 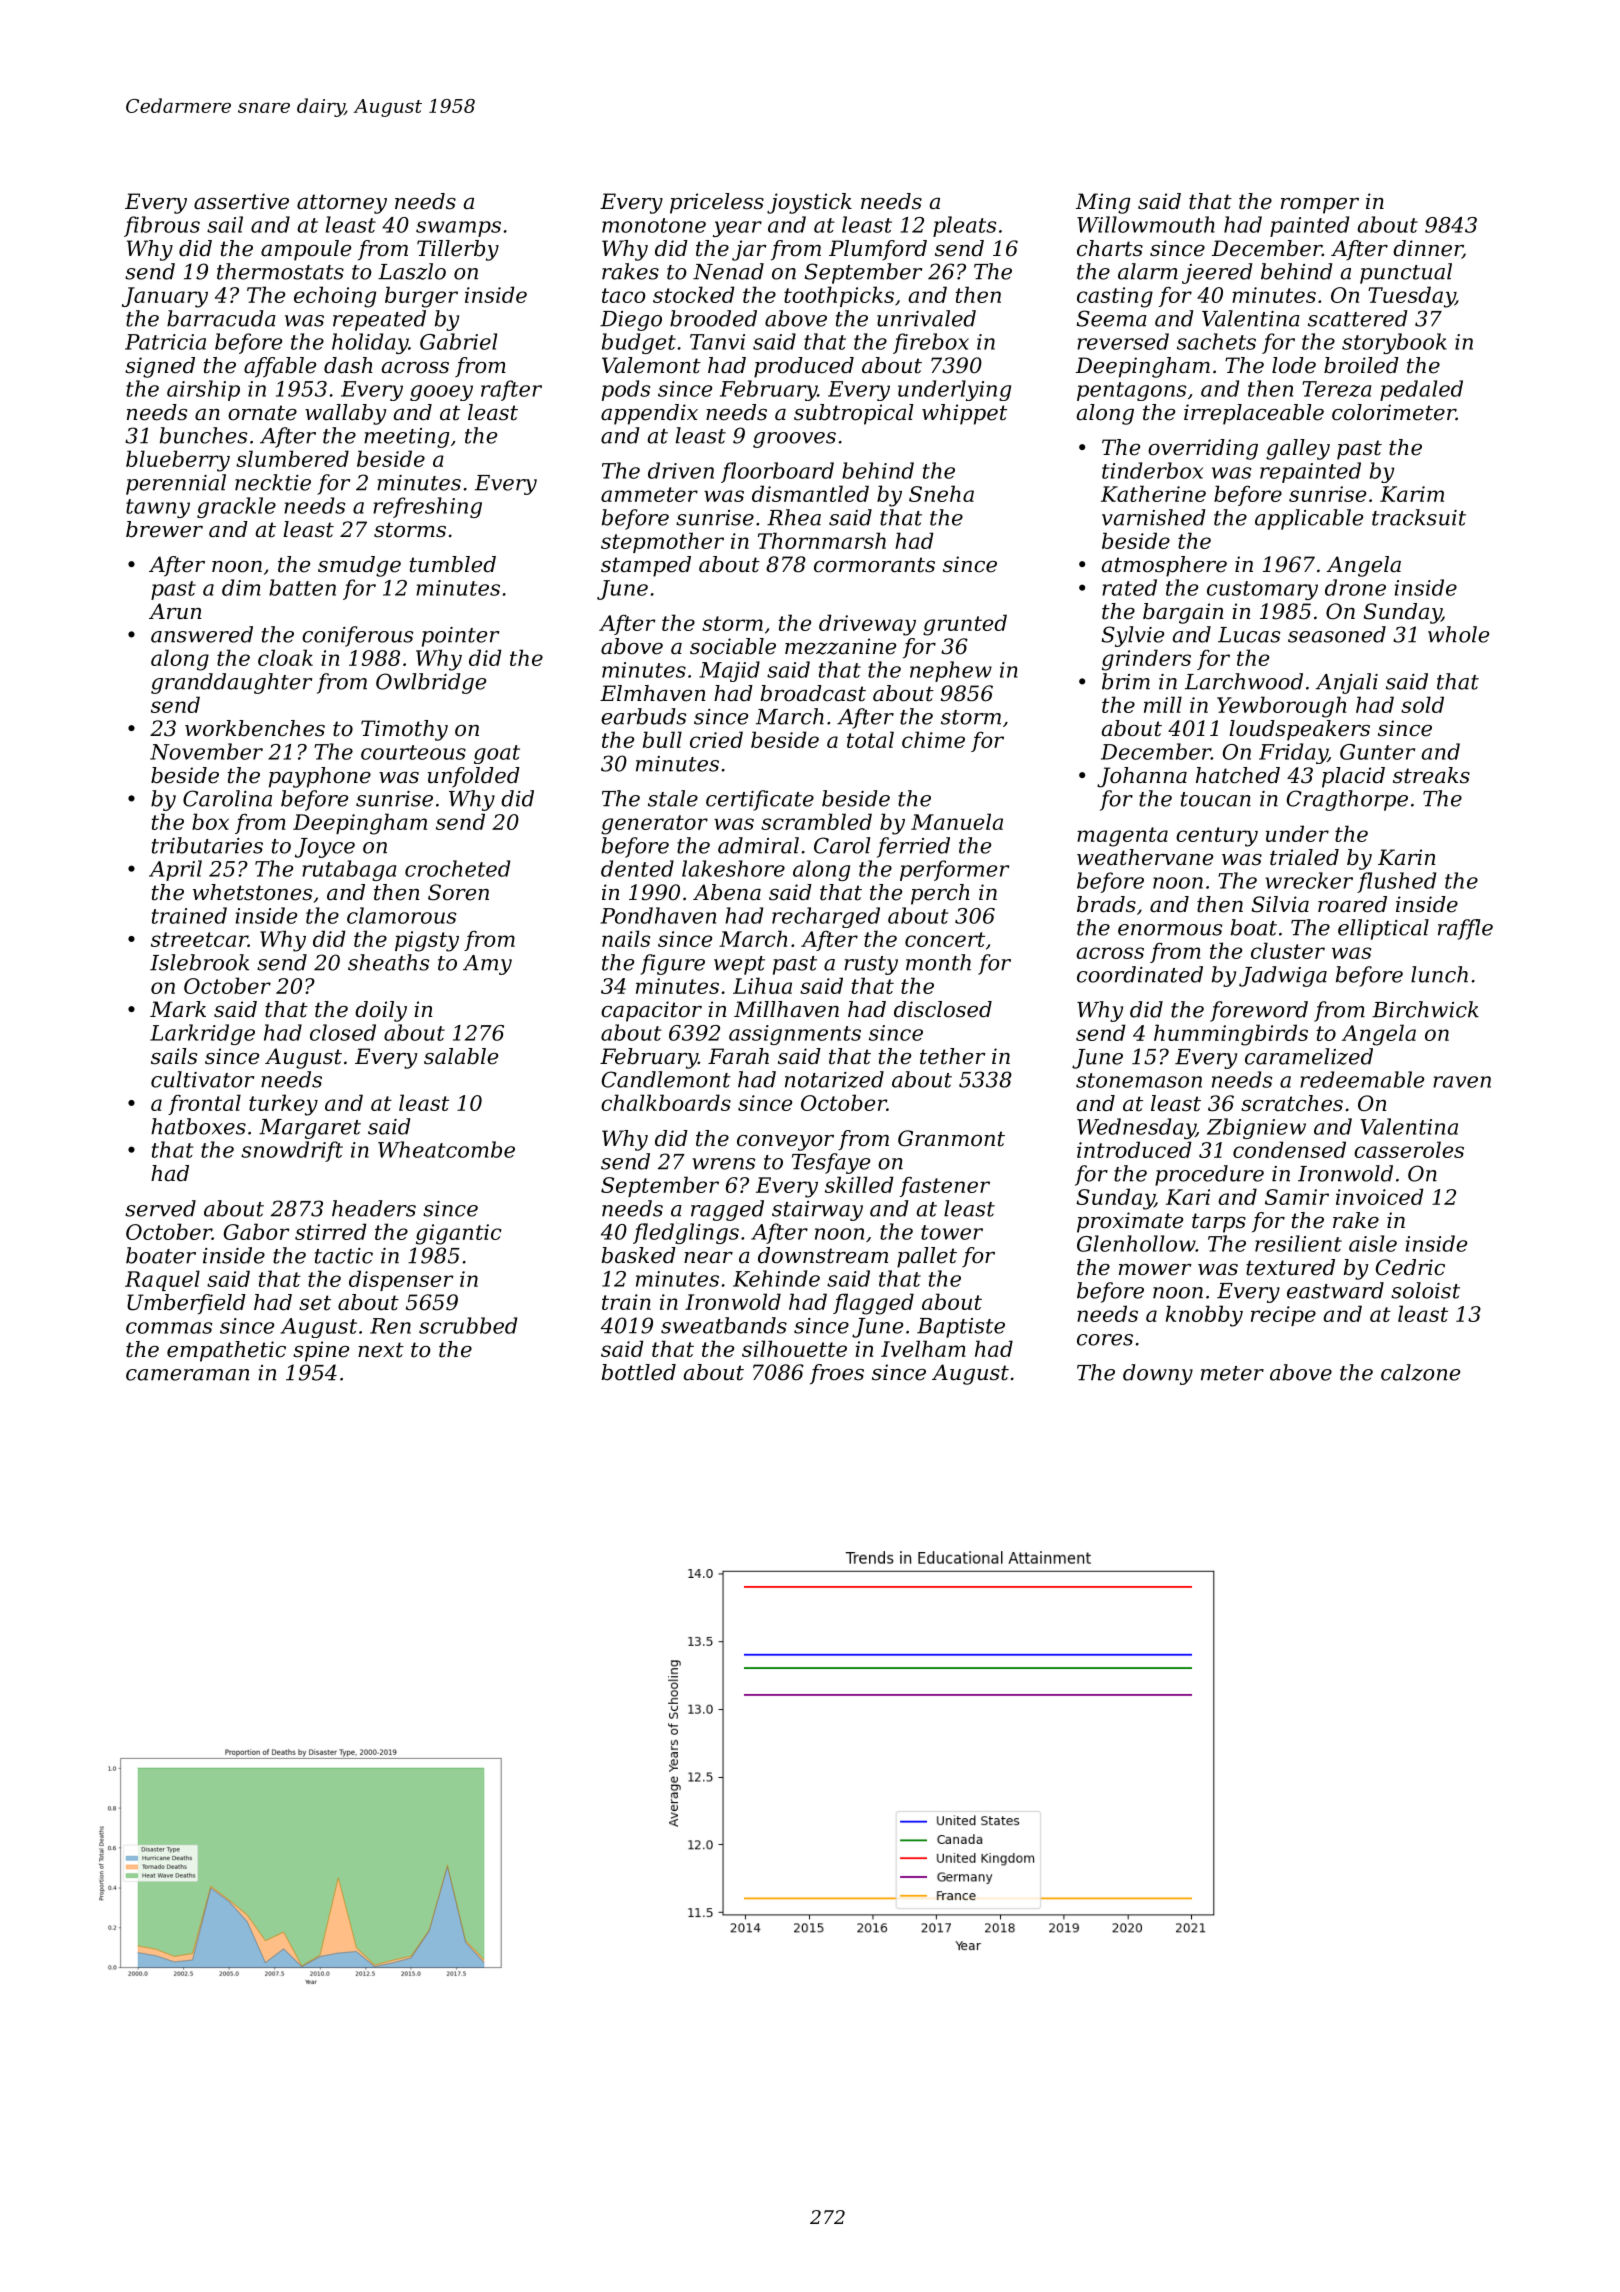 What do you see at coordinates (1298, 449) in the screenshot?
I see `galley` at bounding box center [1298, 449].
